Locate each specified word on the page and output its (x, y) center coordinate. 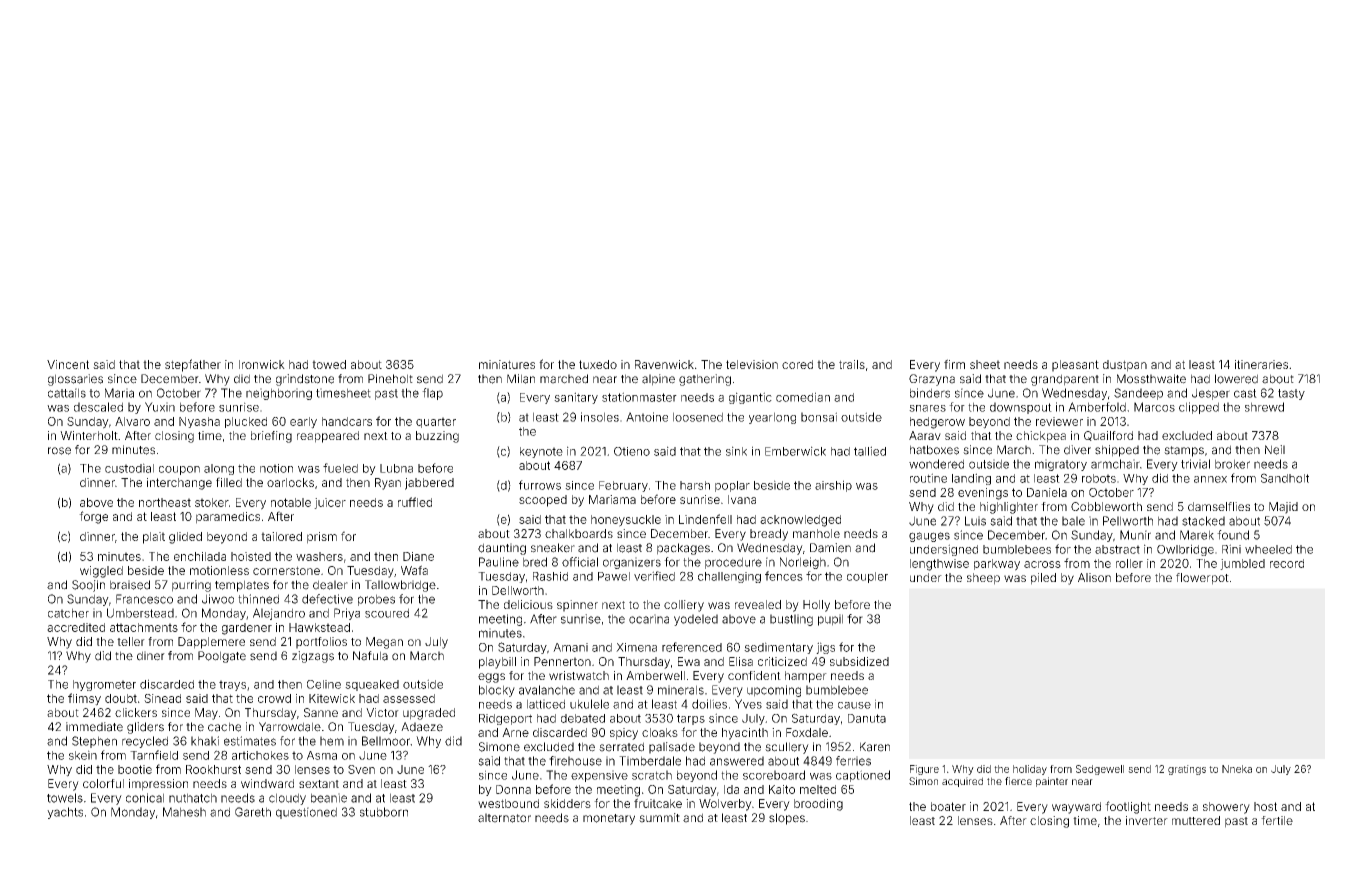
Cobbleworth (1106, 506)
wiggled (101, 572)
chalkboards (579, 533)
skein (83, 755)
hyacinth (745, 734)
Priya (347, 614)
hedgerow (937, 423)
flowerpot (1202, 579)
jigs (825, 648)
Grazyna (932, 380)
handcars (347, 421)
